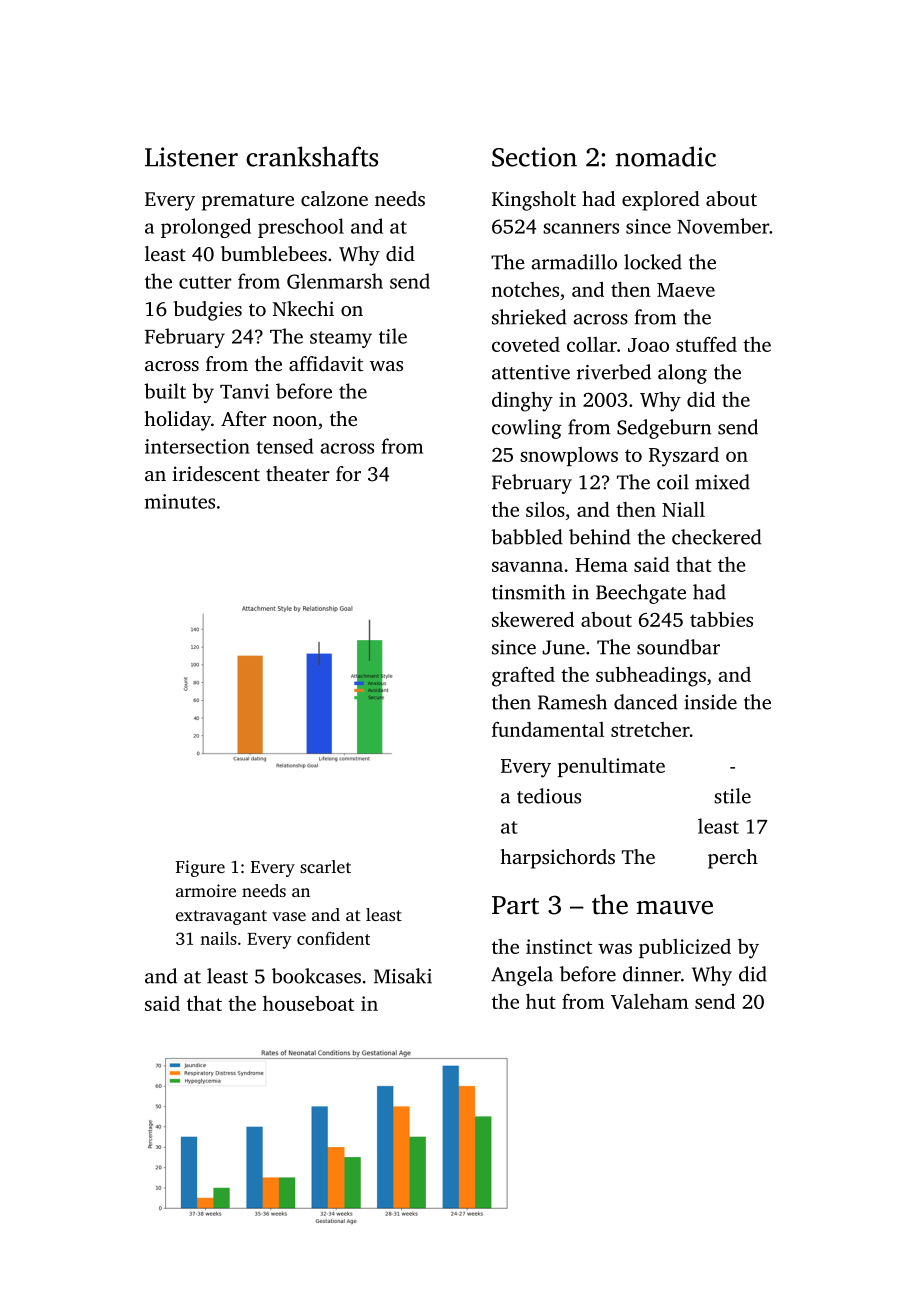 The height and width of the screenshot is (1311, 924). What do you see at coordinates (325, 866) in the screenshot?
I see `scarlet` at bounding box center [325, 866].
